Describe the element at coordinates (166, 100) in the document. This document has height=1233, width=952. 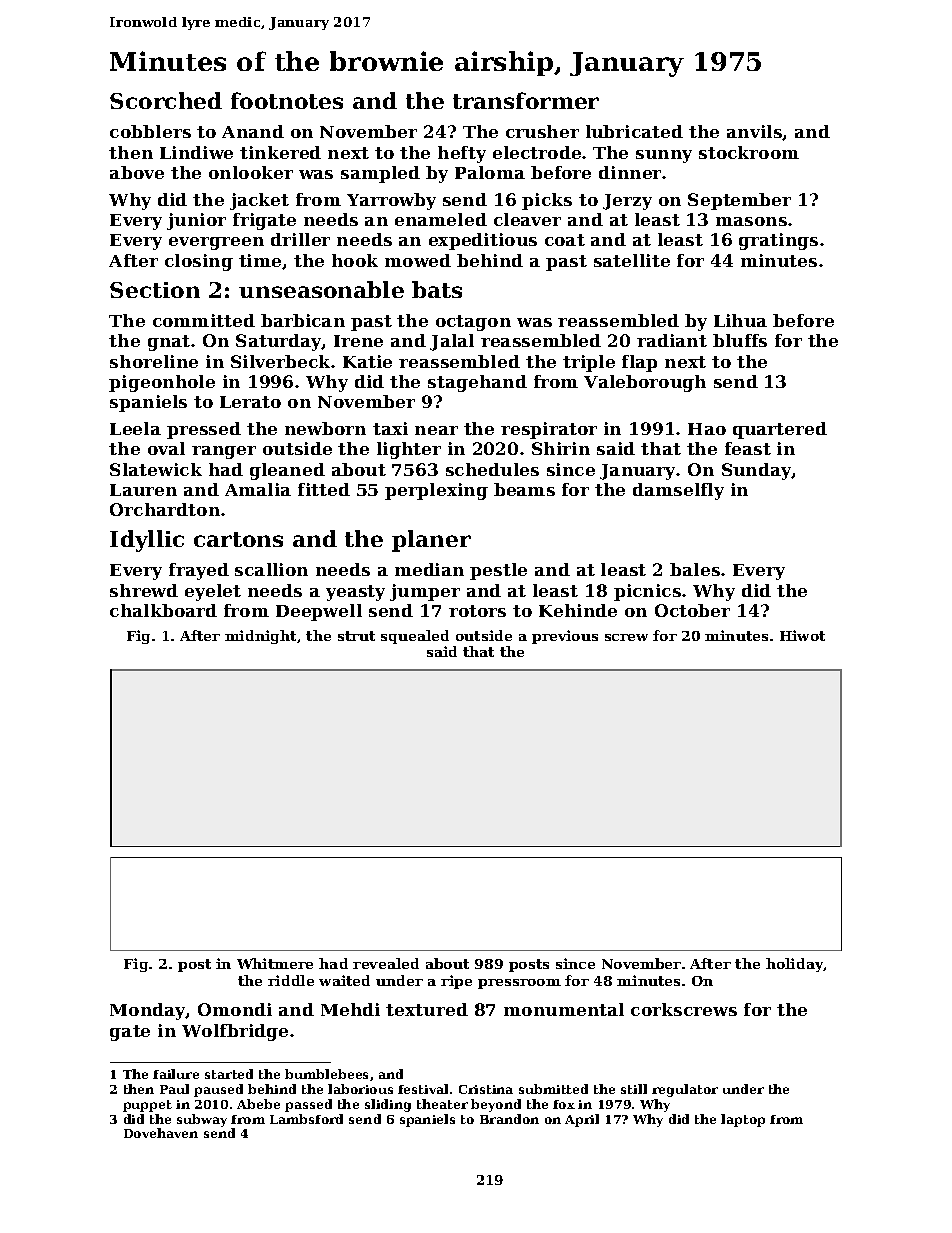
I see `Scorched` at that location.
